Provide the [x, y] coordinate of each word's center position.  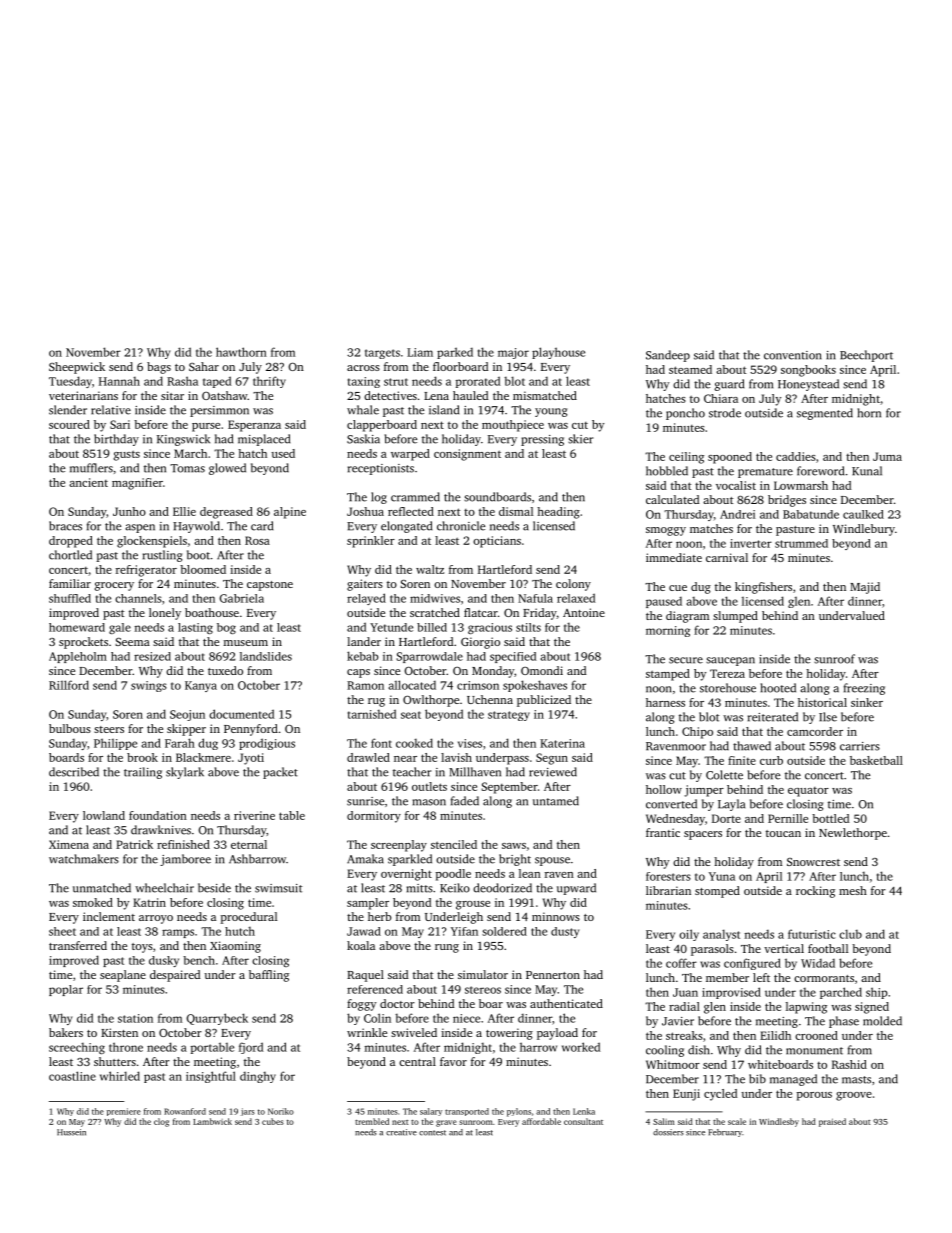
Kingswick [183, 440]
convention [793, 355]
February [725, 1133]
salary [431, 1112]
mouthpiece [513, 426]
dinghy [258, 1077]
